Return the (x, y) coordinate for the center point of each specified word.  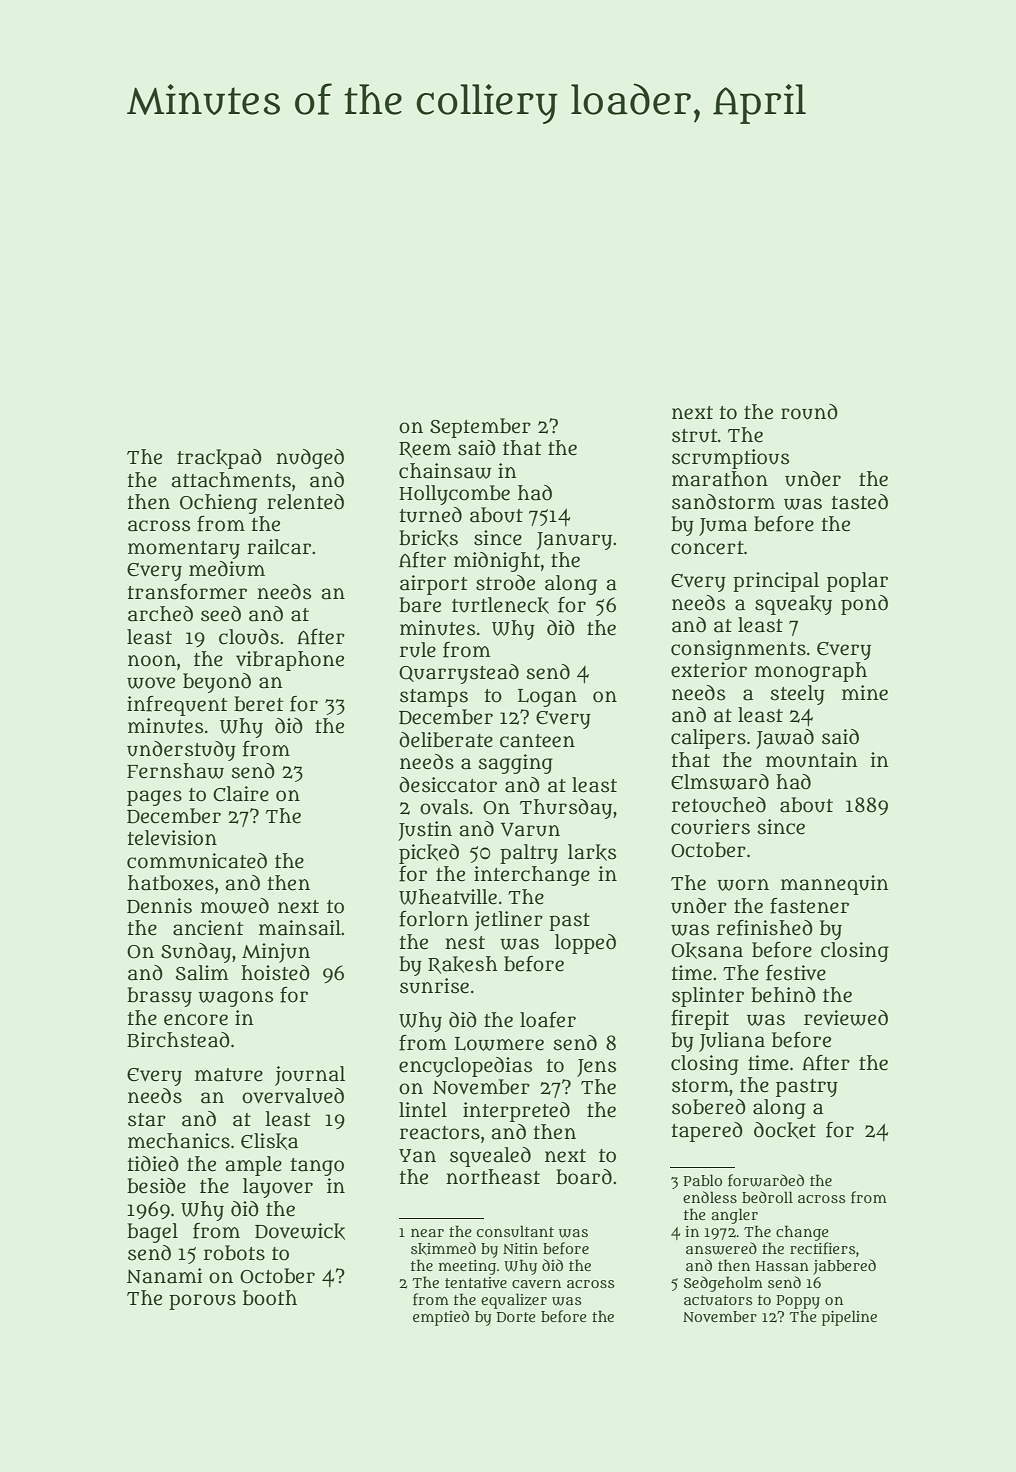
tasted (859, 502)
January (574, 541)
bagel (152, 1233)
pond (864, 605)
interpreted (516, 1112)
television (172, 838)
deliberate (446, 740)
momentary (184, 550)
